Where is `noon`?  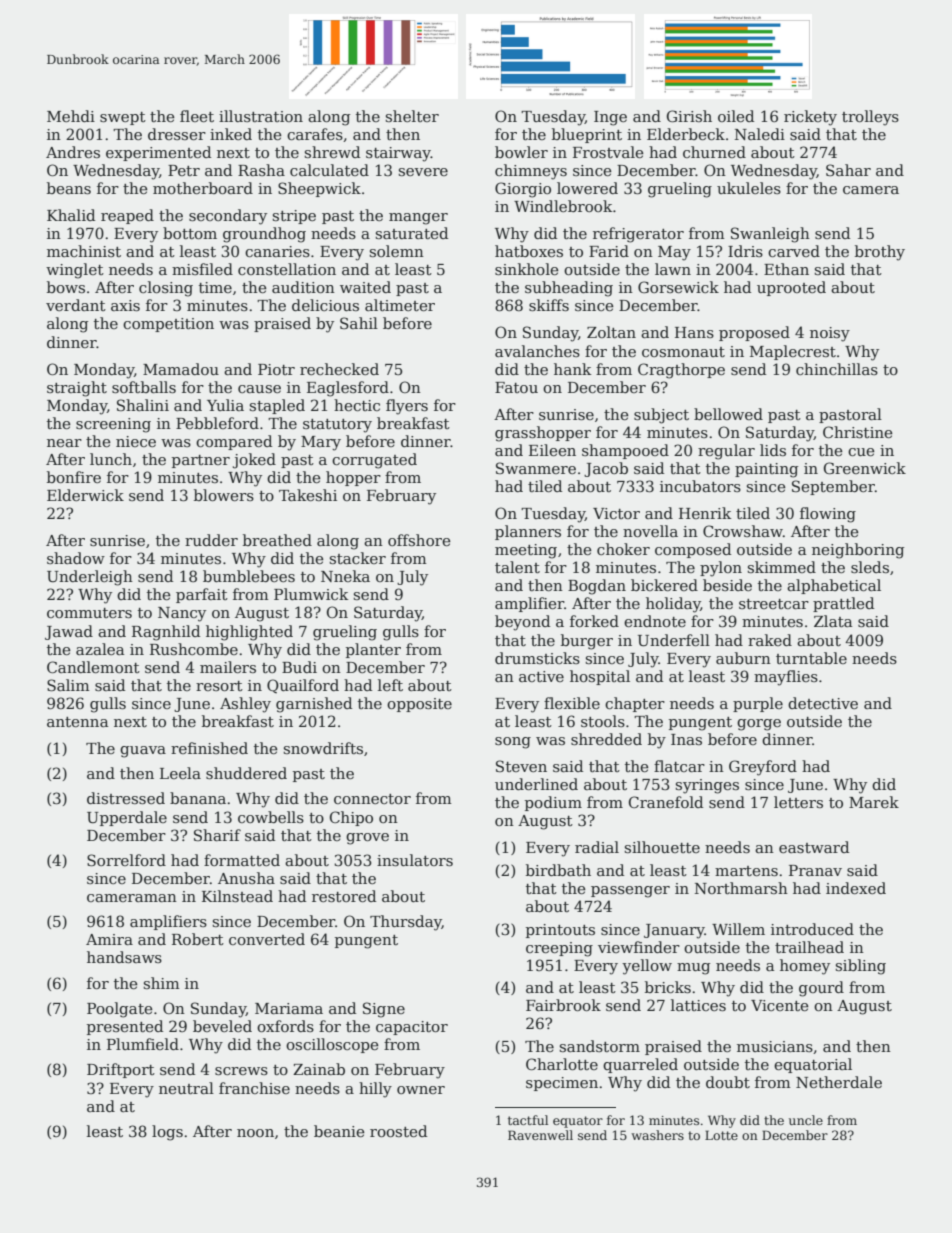
noon is located at coordinates (255, 1133).
